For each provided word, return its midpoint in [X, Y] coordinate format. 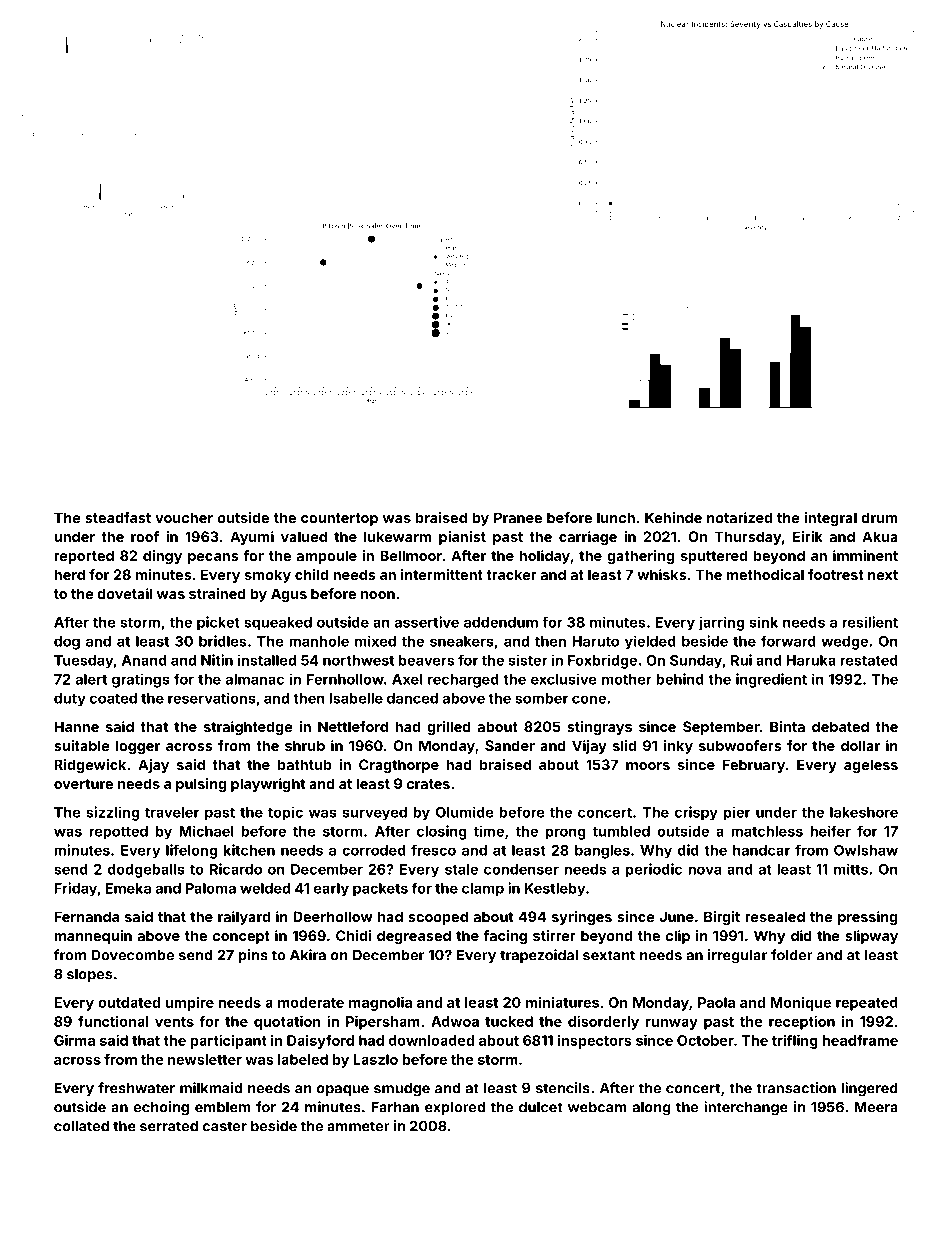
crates [428, 784]
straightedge [248, 728]
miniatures [562, 1002]
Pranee [518, 517]
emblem [222, 1107]
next [883, 575]
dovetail [125, 593]
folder [792, 955]
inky [678, 747]
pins [253, 956]
